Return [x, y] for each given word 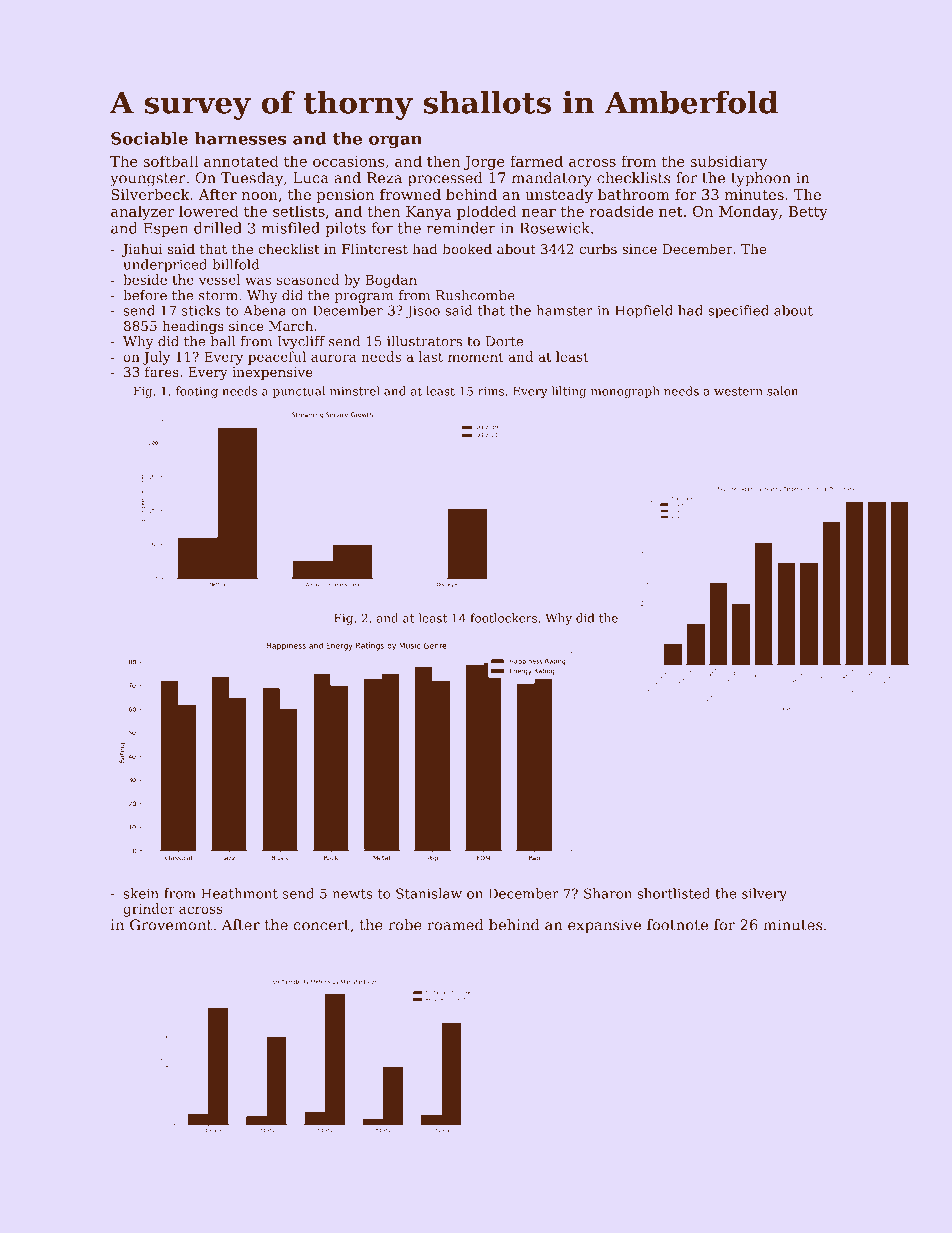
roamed [455, 925]
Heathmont [239, 893]
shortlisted [674, 893]
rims [491, 391]
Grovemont [171, 925]
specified [738, 312]
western [738, 391]
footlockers [503, 618]
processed [445, 179]
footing [197, 392]
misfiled [290, 228]
